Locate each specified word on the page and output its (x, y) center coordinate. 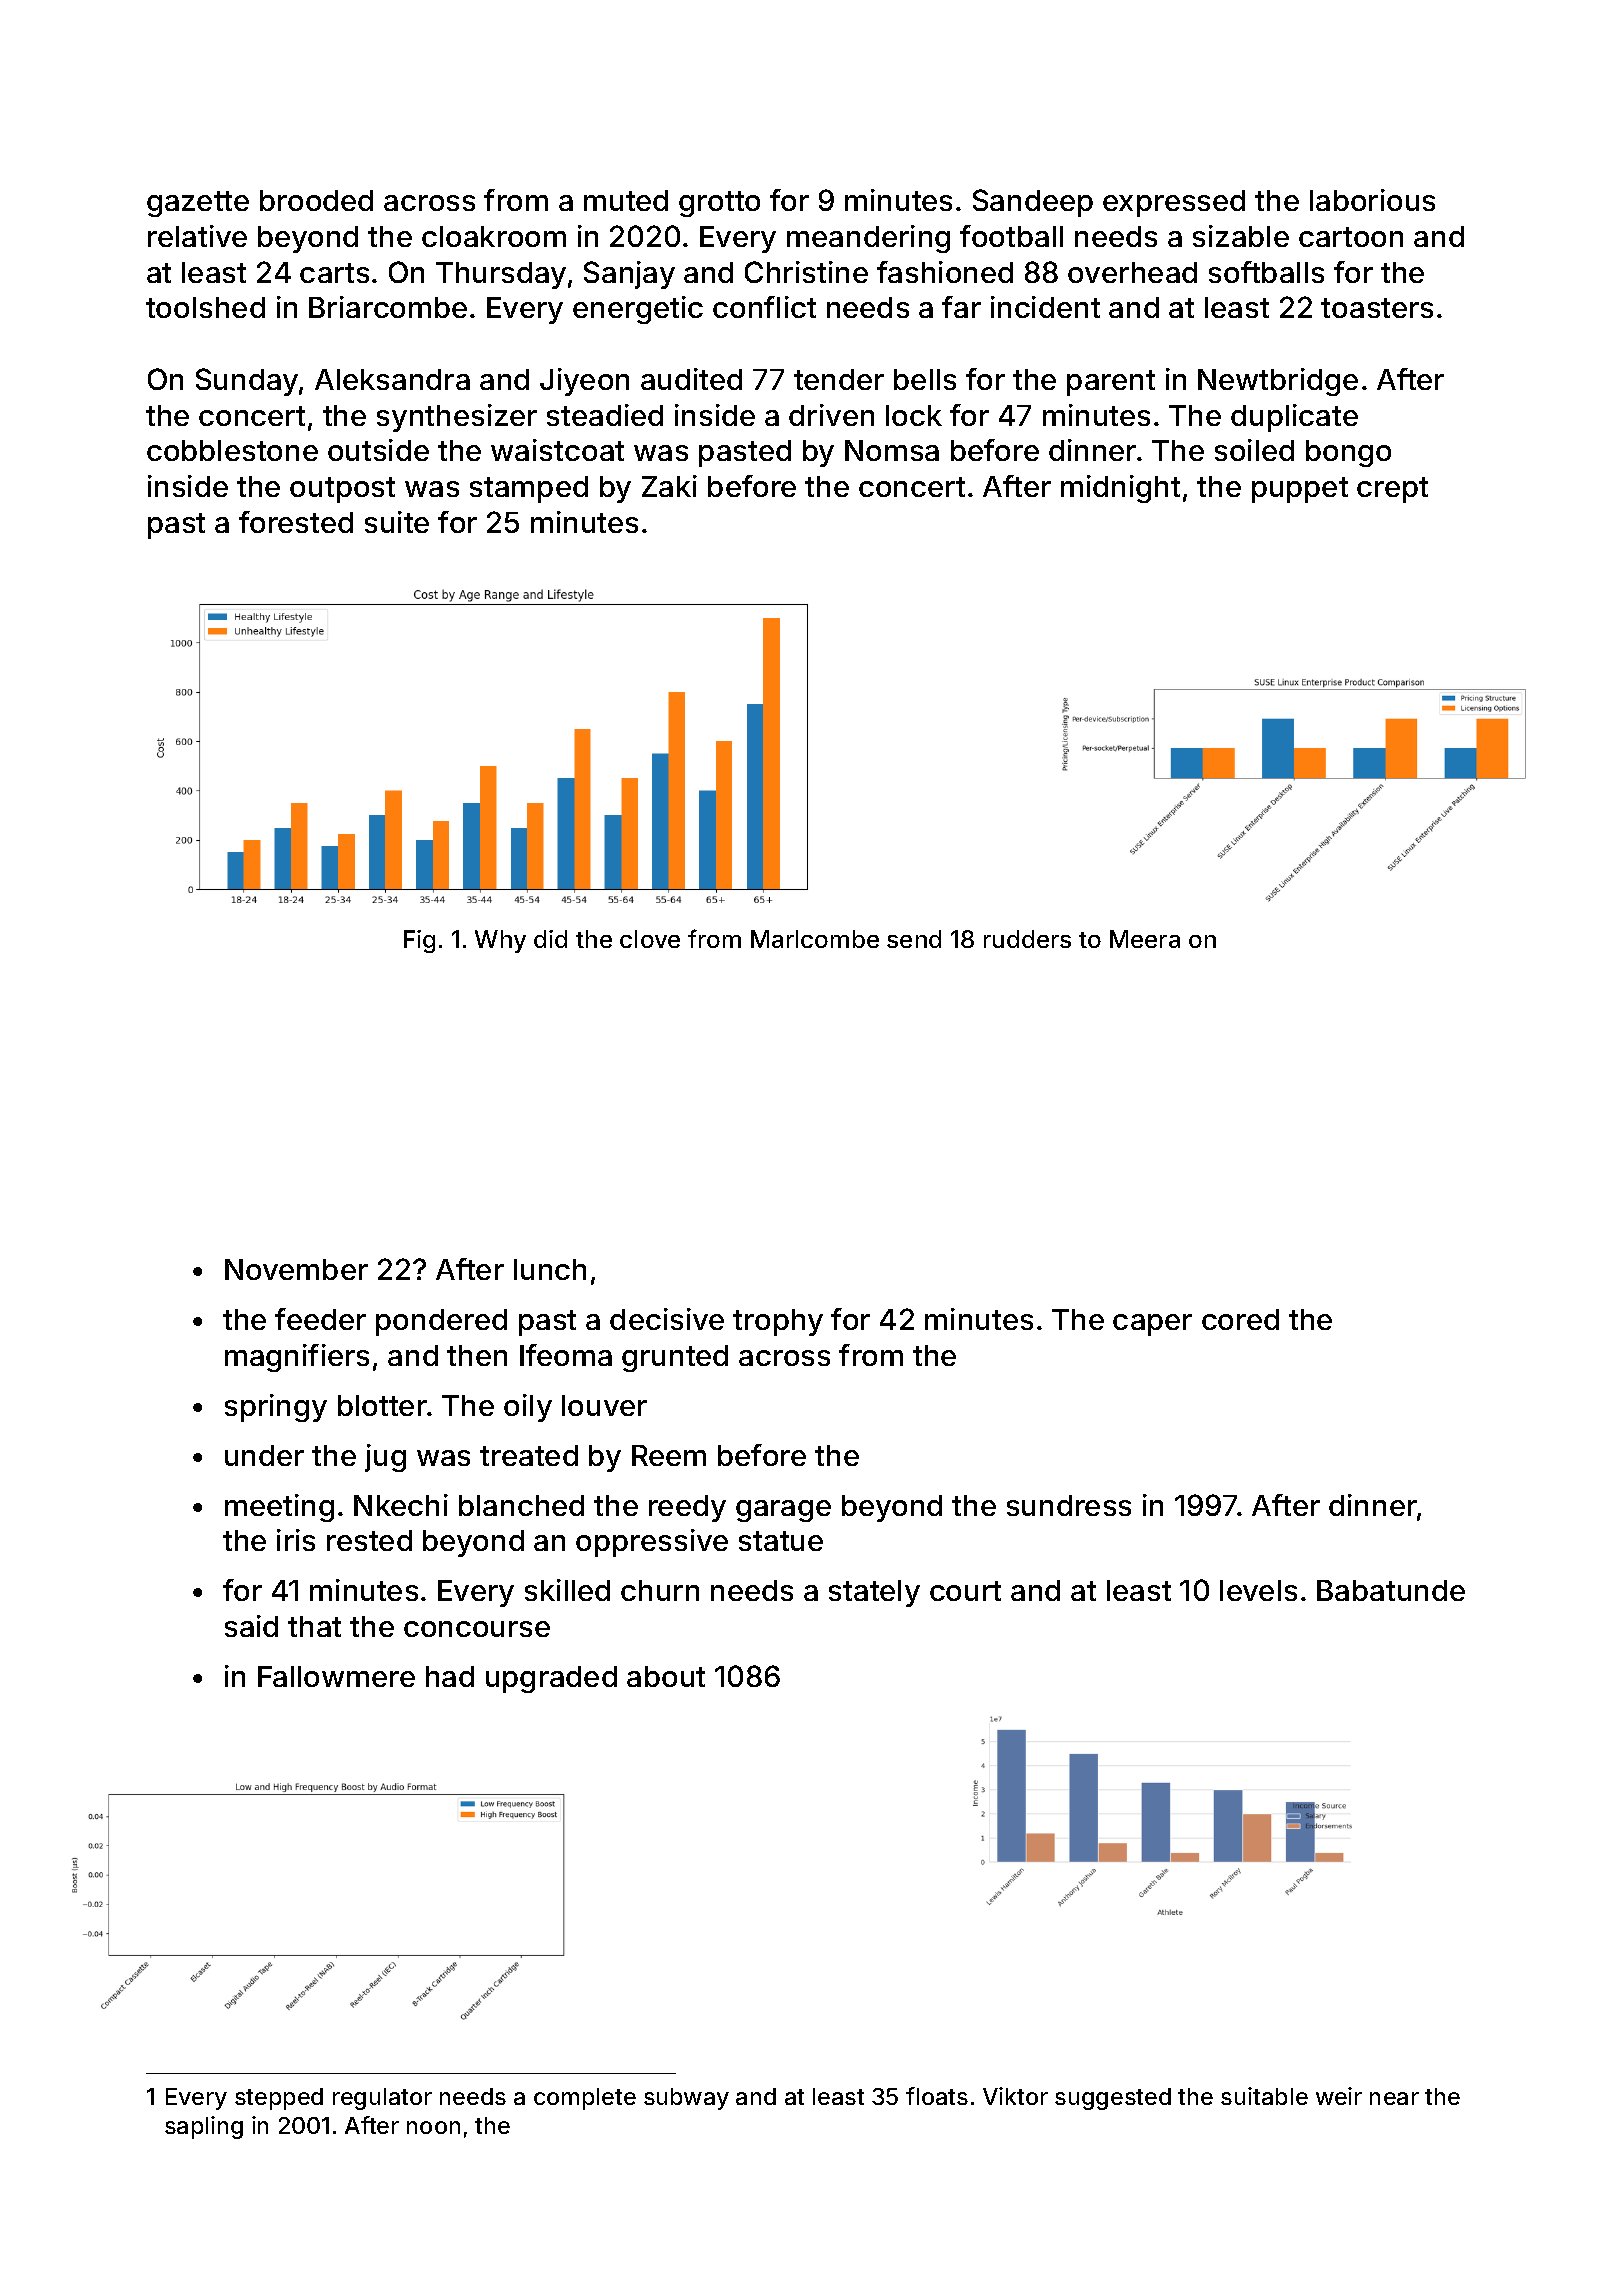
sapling (204, 2127)
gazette (198, 204)
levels (1258, 1590)
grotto (719, 204)
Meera (1145, 939)
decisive (667, 1319)
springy (276, 1408)
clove (650, 939)
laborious (1372, 200)
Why (500, 941)
